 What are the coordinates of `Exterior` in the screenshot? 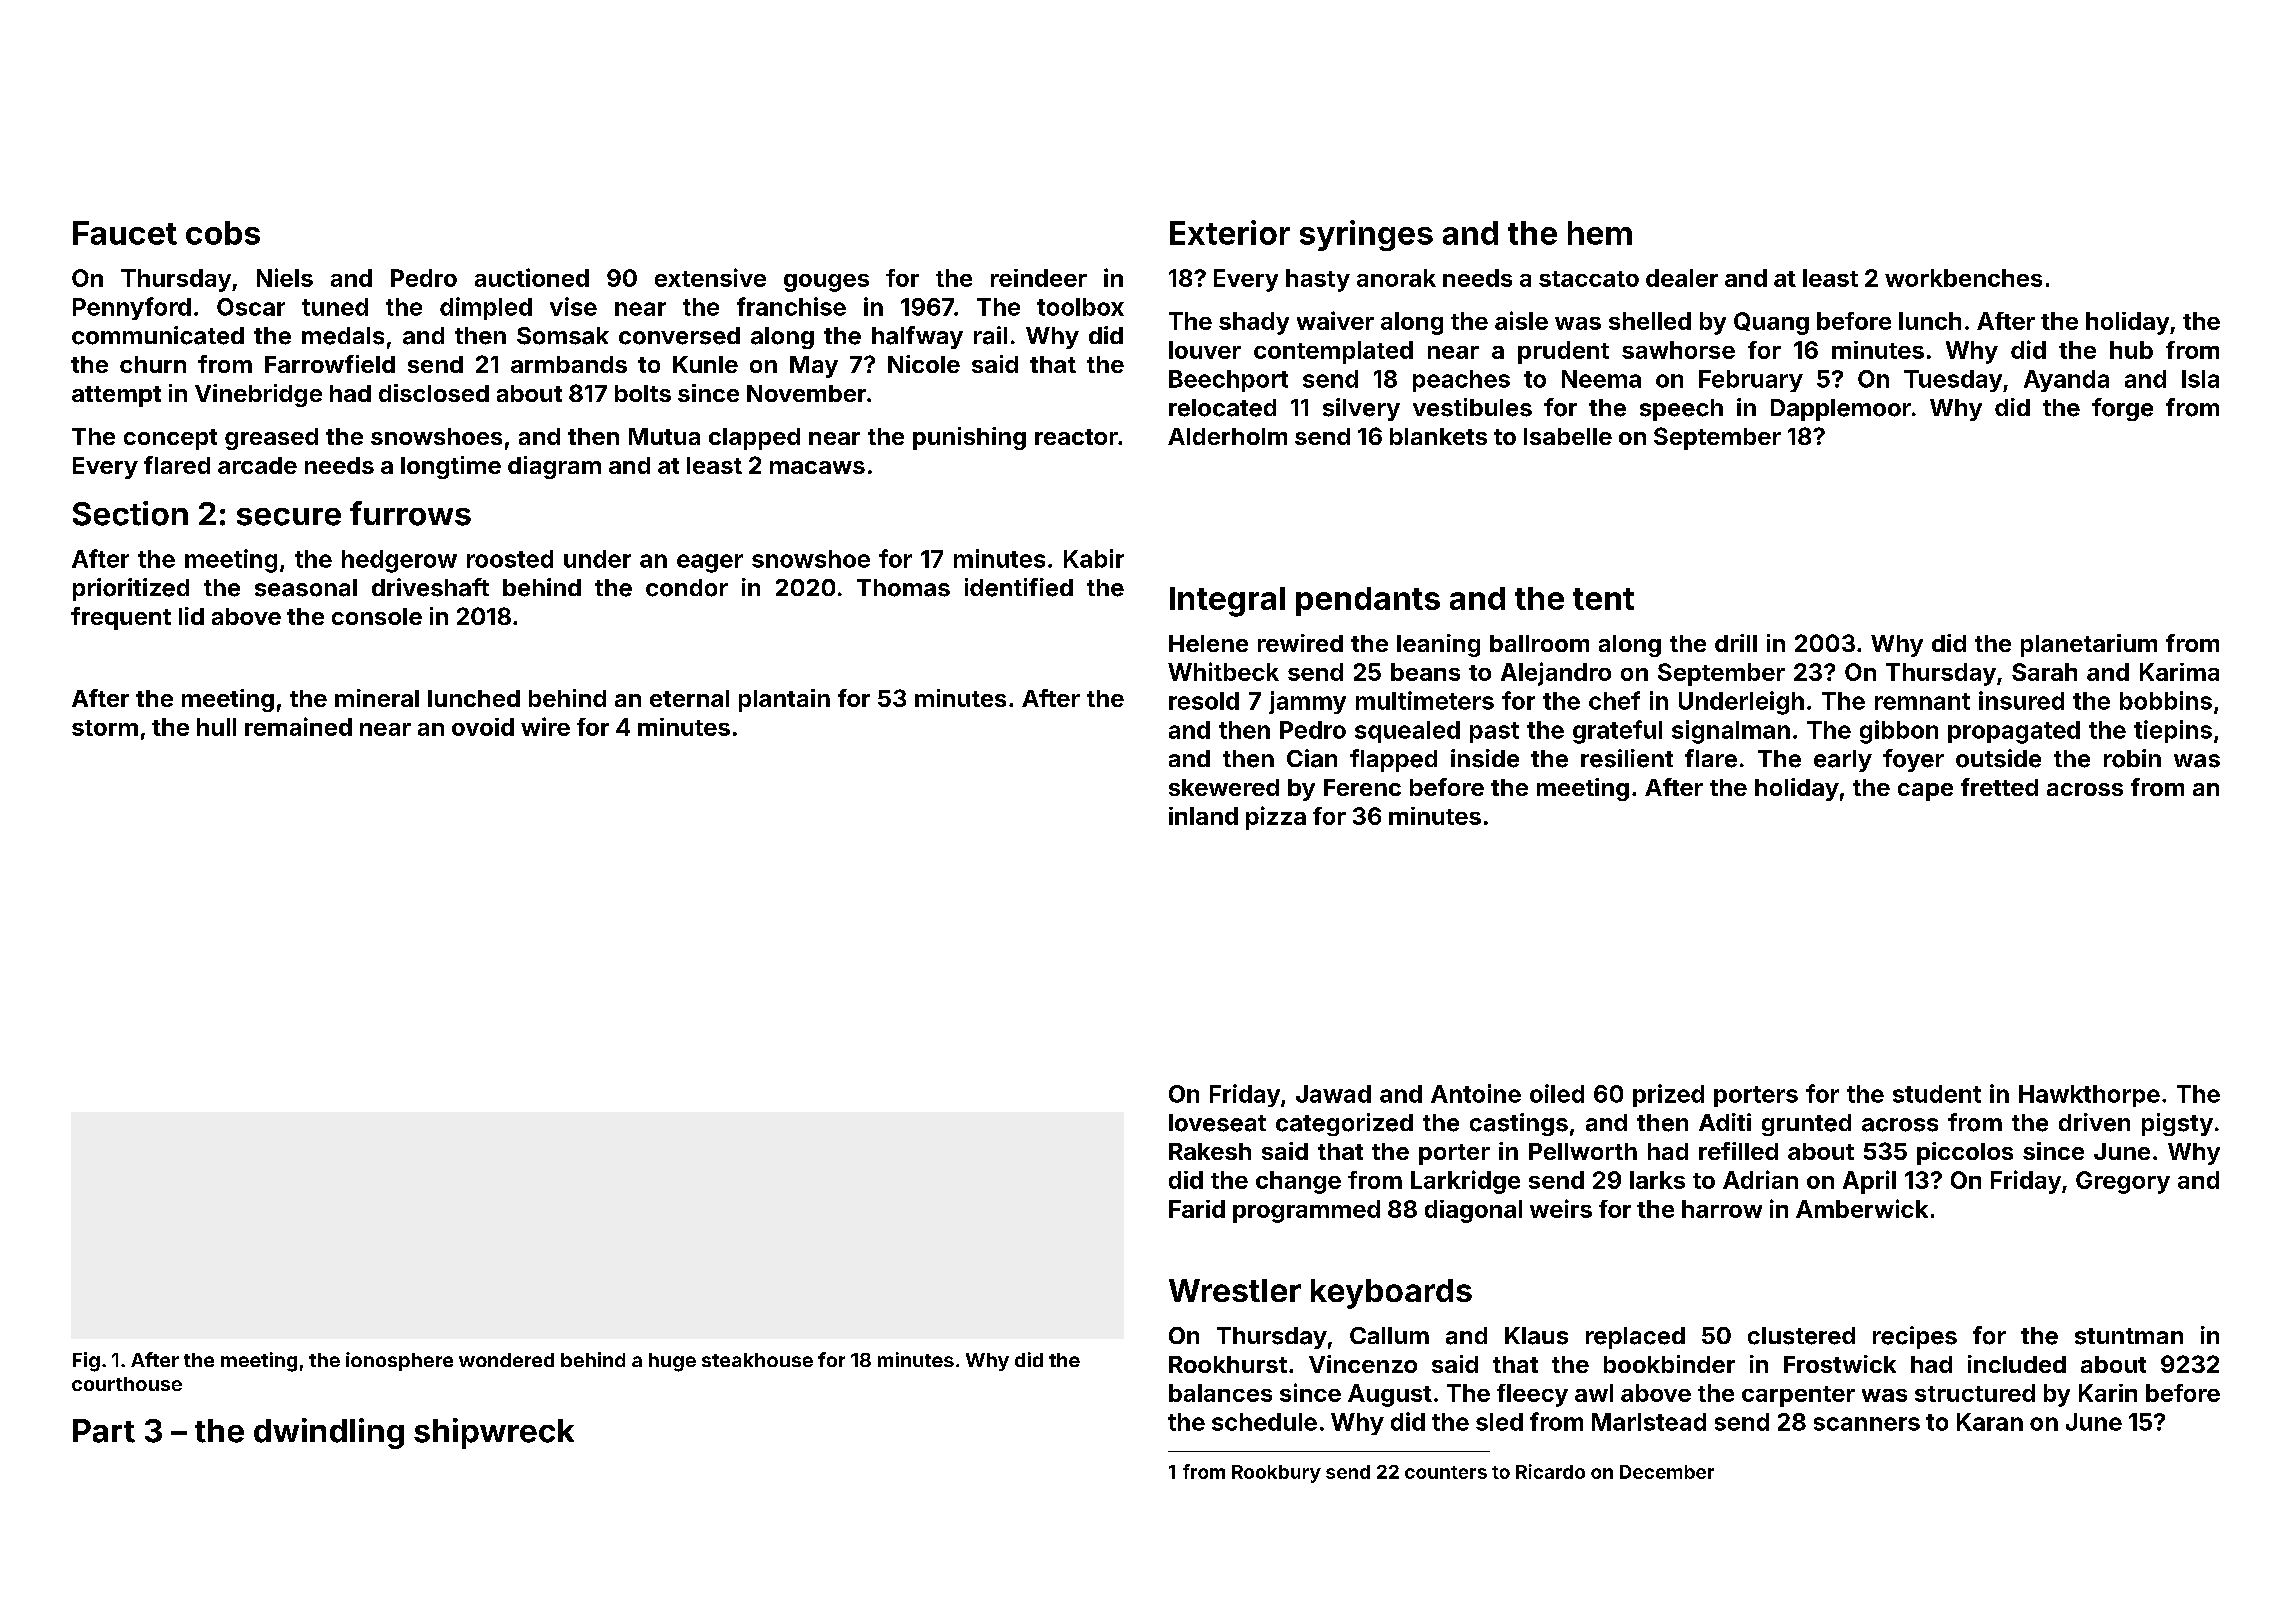 It's located at (1230, 232).
